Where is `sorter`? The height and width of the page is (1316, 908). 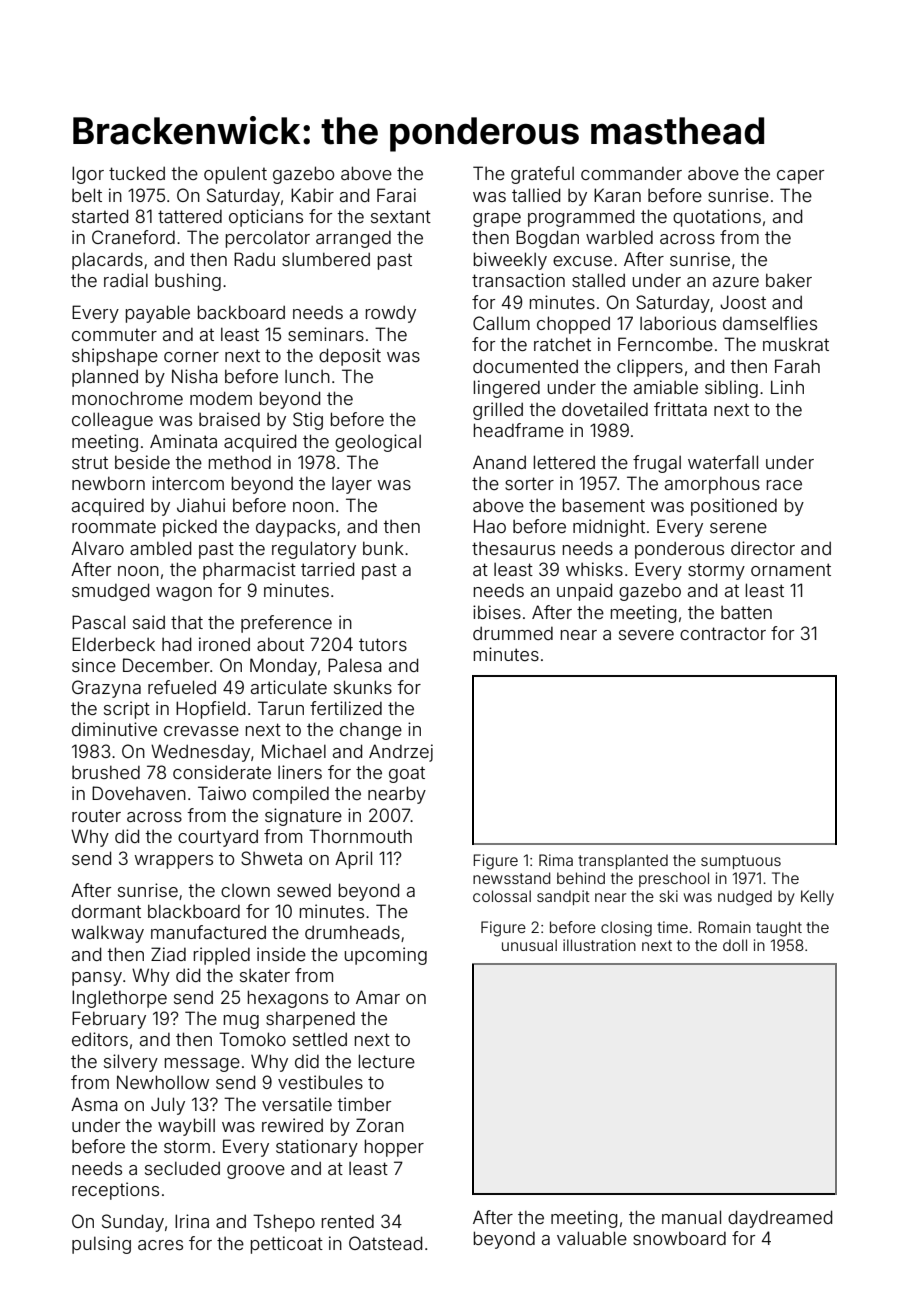
sorter is located at coordinates (529, 483).
